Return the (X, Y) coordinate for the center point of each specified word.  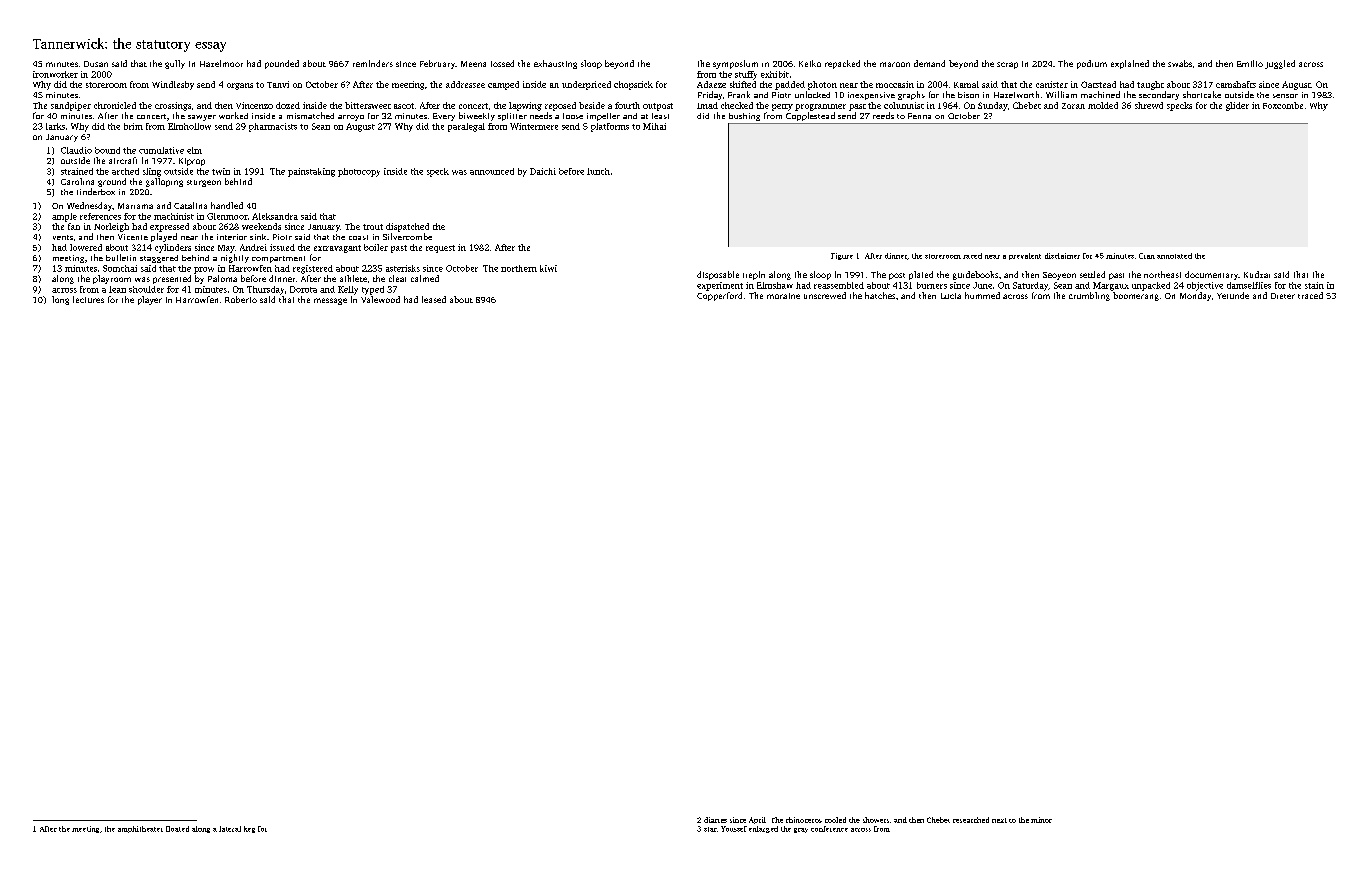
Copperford (719, 296)
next (999, 820)
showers (876, 820)
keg (249, 829)
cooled (835, 820)
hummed (982, 295)
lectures (88, 299)
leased (434, 299)
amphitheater (140, 829)
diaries (715, 820)
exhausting (555, 64)
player (150, 300)
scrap (1007, 65)
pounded (282, 64)
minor (1041, 820)
